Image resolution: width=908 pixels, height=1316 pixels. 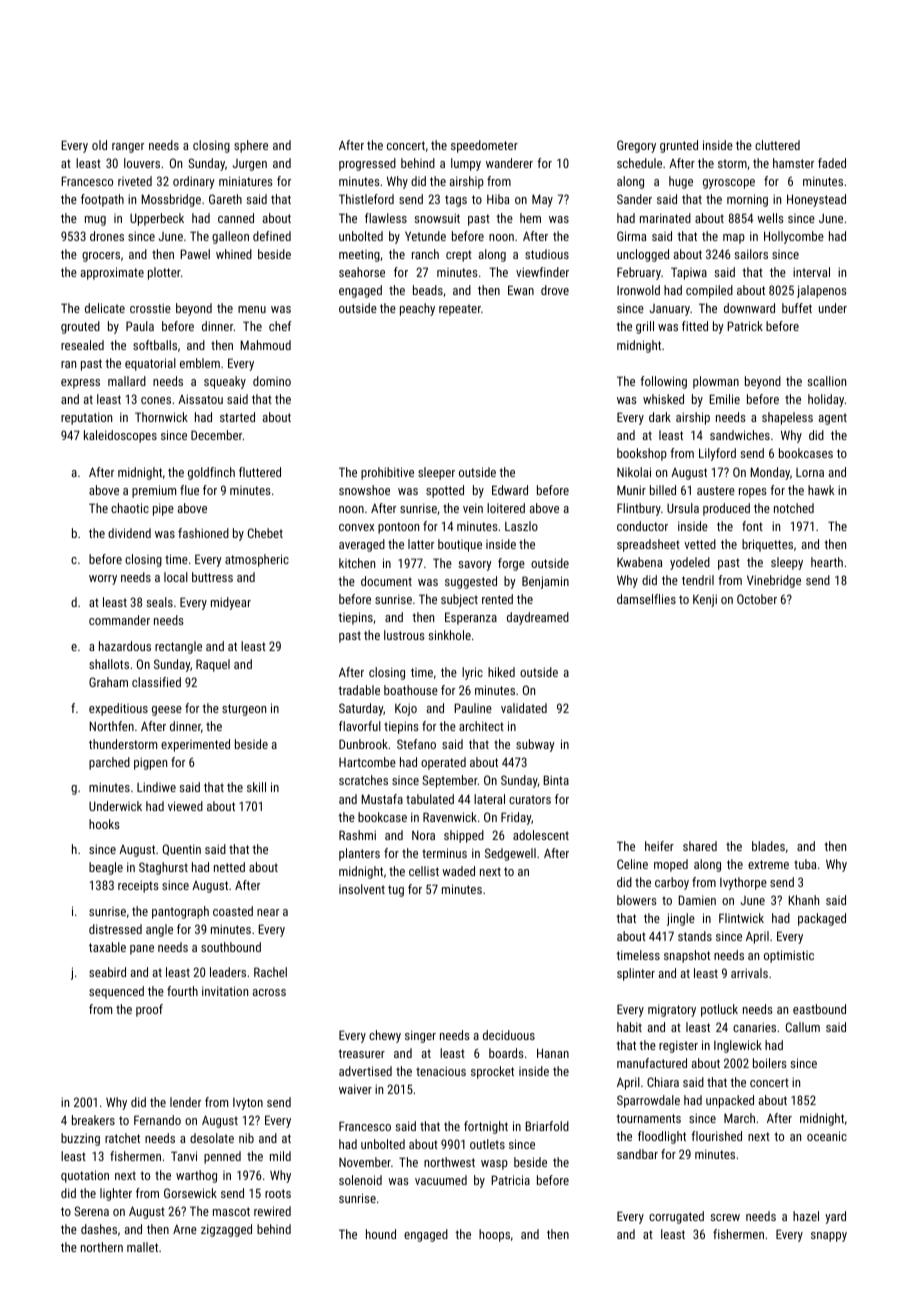 I want to click on taxable, so click(x=107, y=947).
